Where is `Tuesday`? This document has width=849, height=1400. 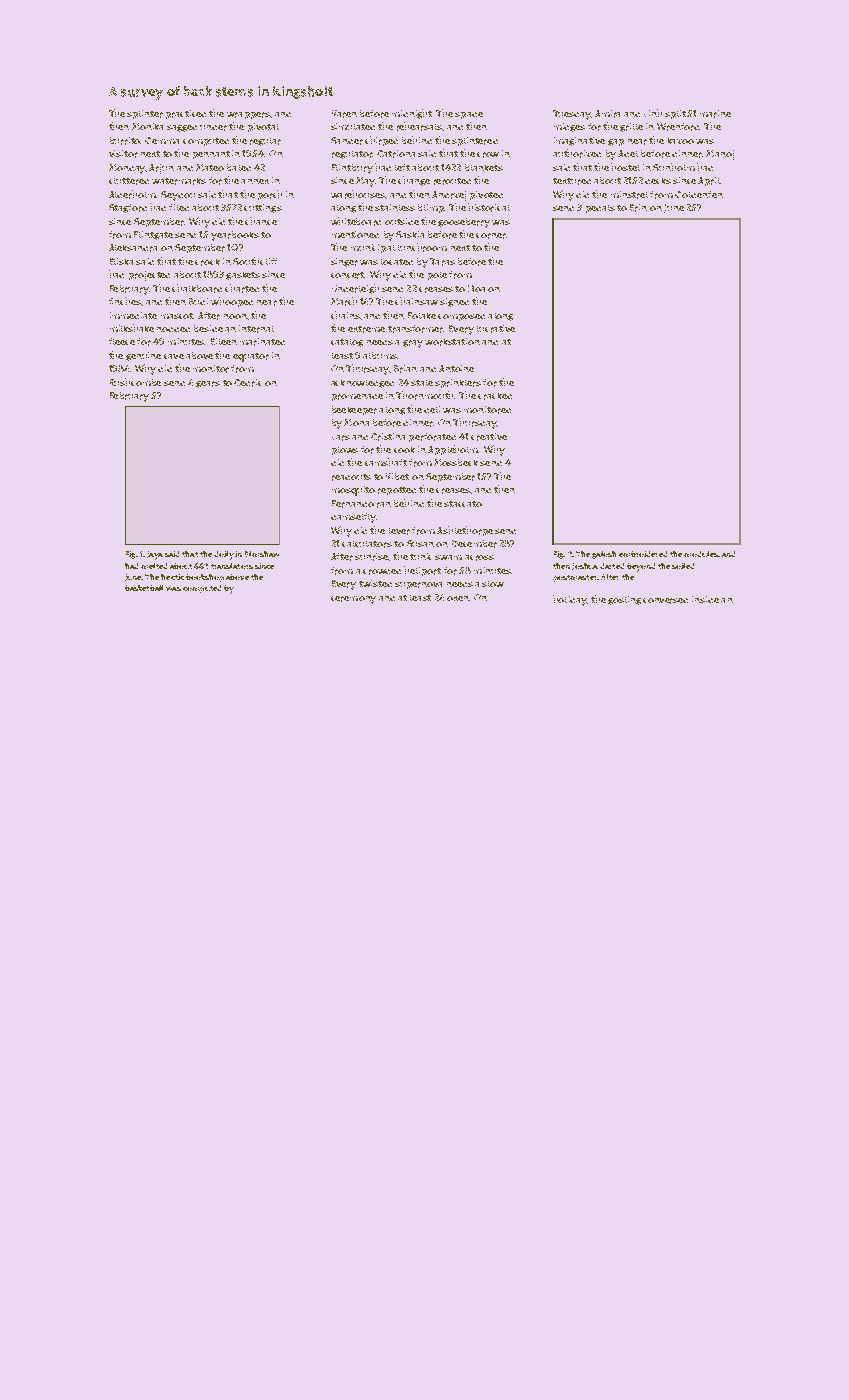
Tuesday is located at coordinates (572, 115).
